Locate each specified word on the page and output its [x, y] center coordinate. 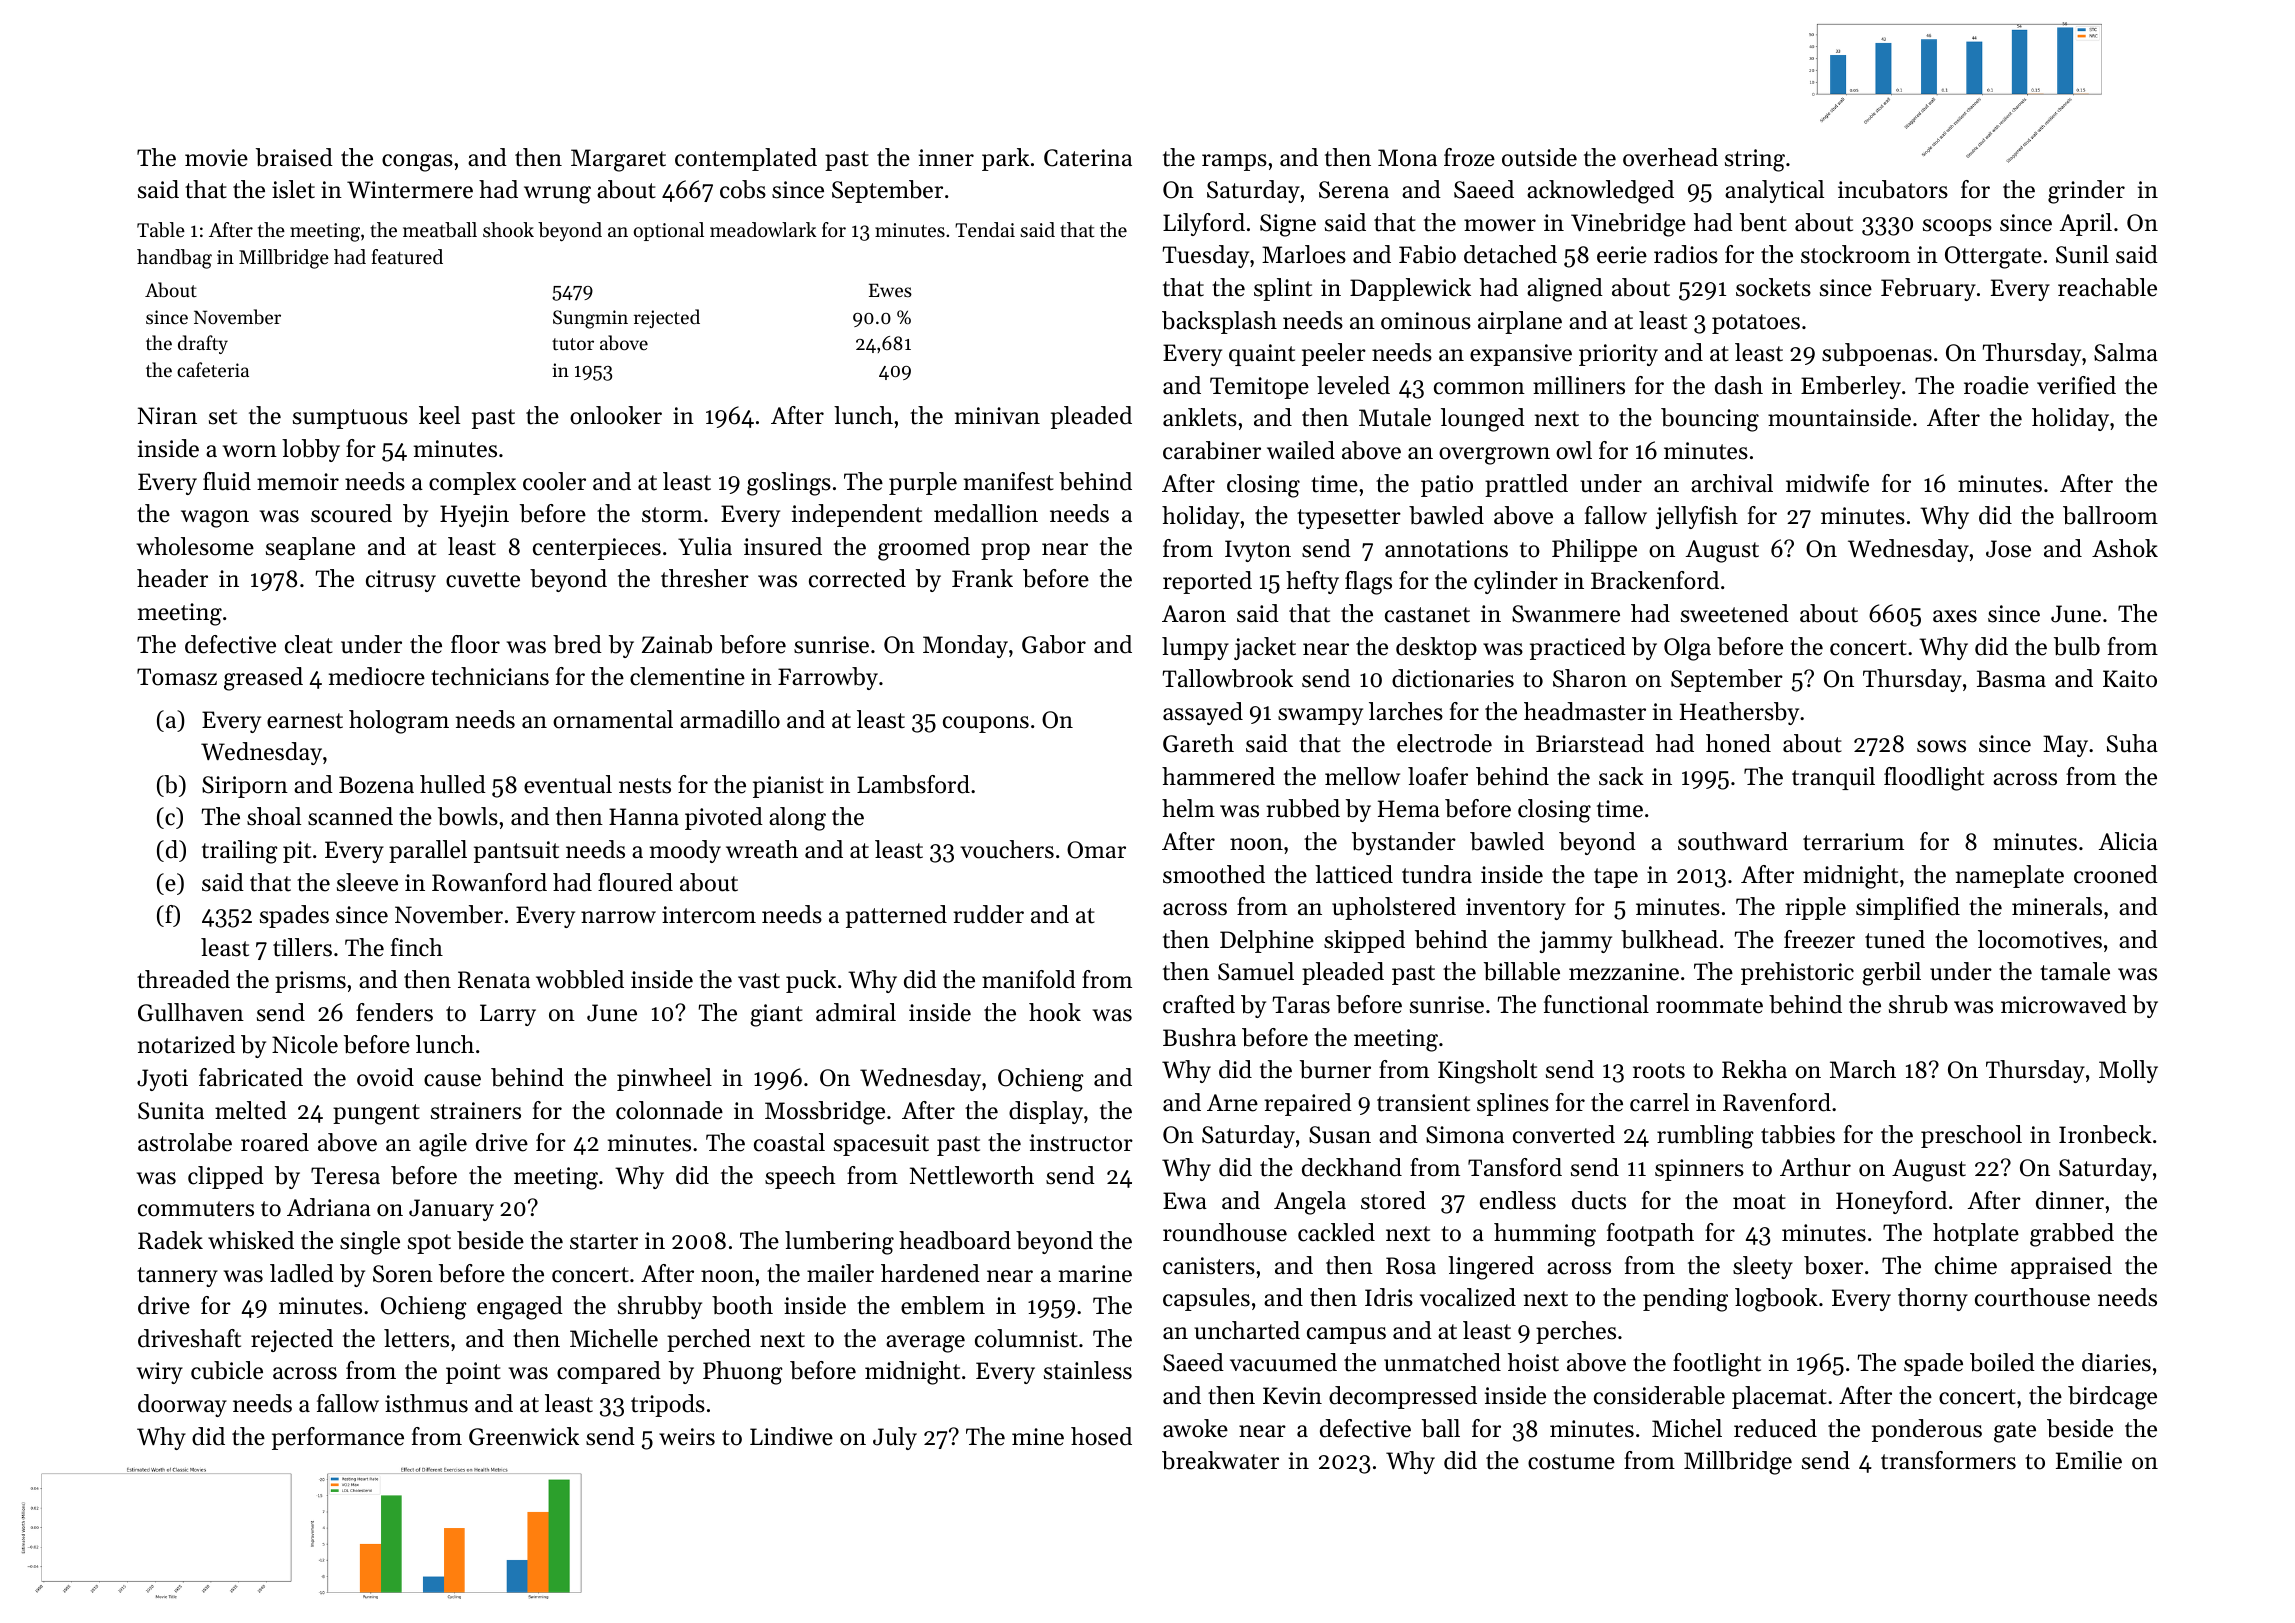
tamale [2075, 971]
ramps [1234, 162]
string [1755, 160]
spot [429, 1244]
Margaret [618, 160]
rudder [988, 914]
